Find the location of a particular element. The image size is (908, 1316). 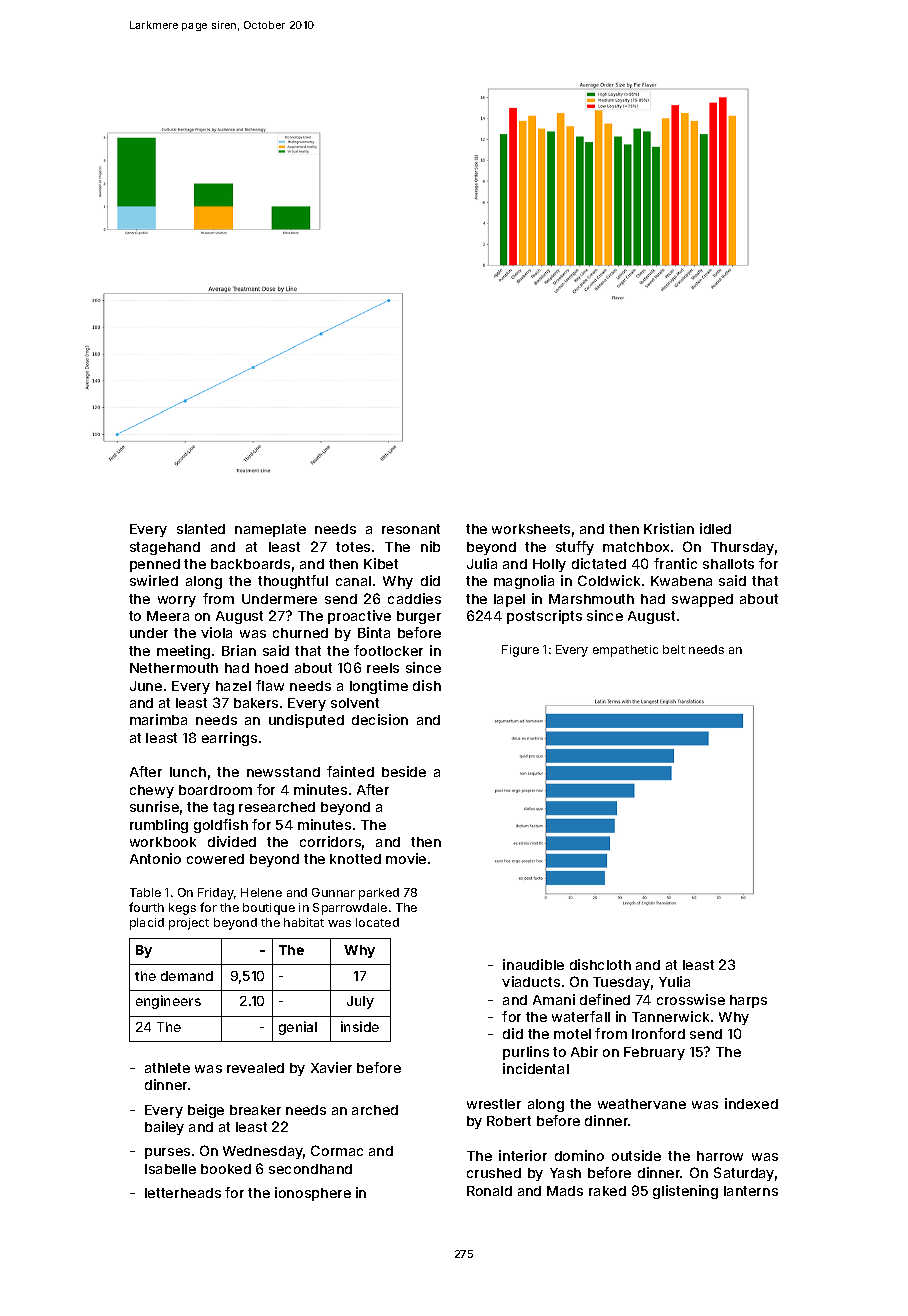

Cormac is located at coordinates (337, 1150).
